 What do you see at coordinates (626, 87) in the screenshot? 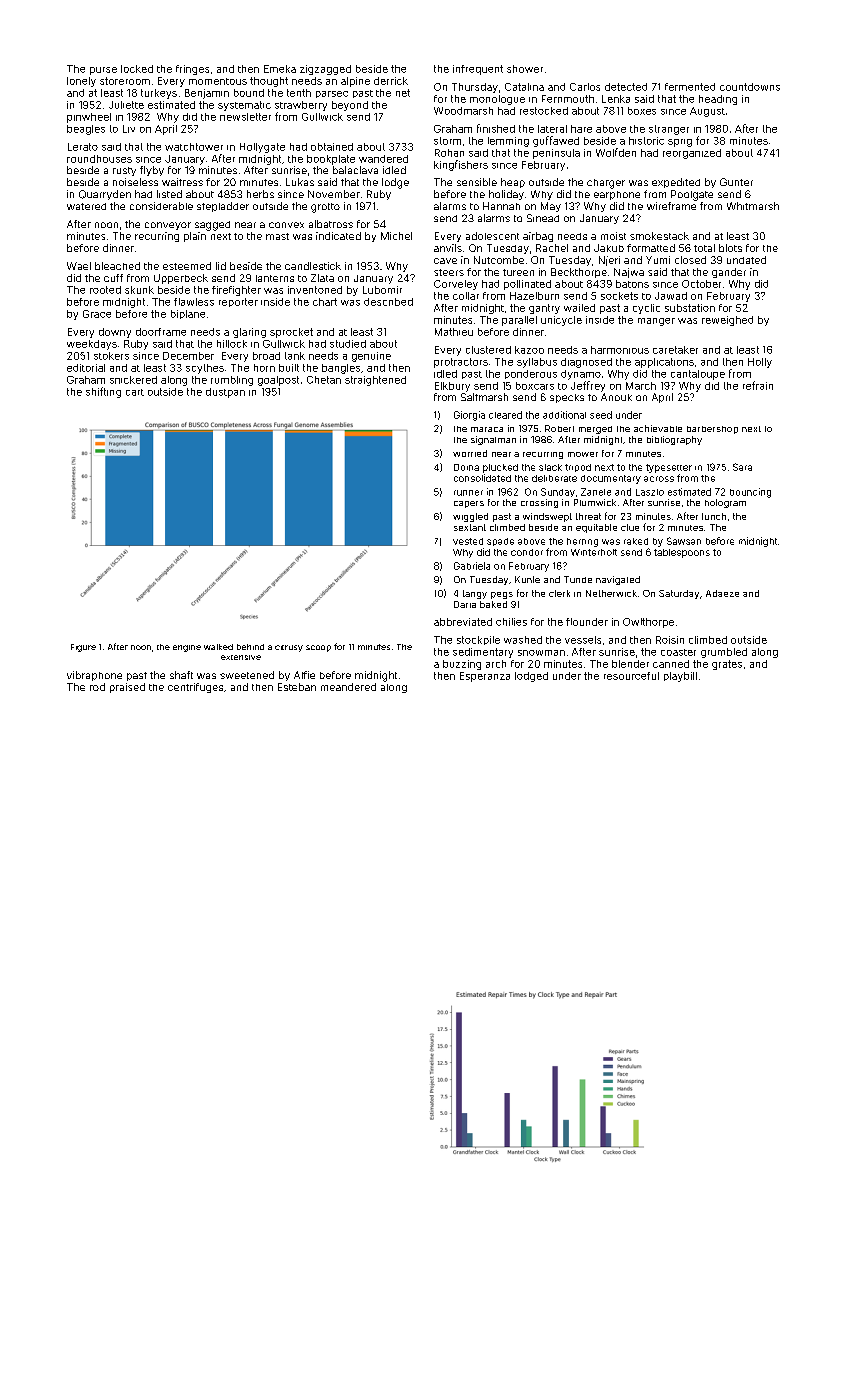
I see `detected` at bounding box center [626, 87].
